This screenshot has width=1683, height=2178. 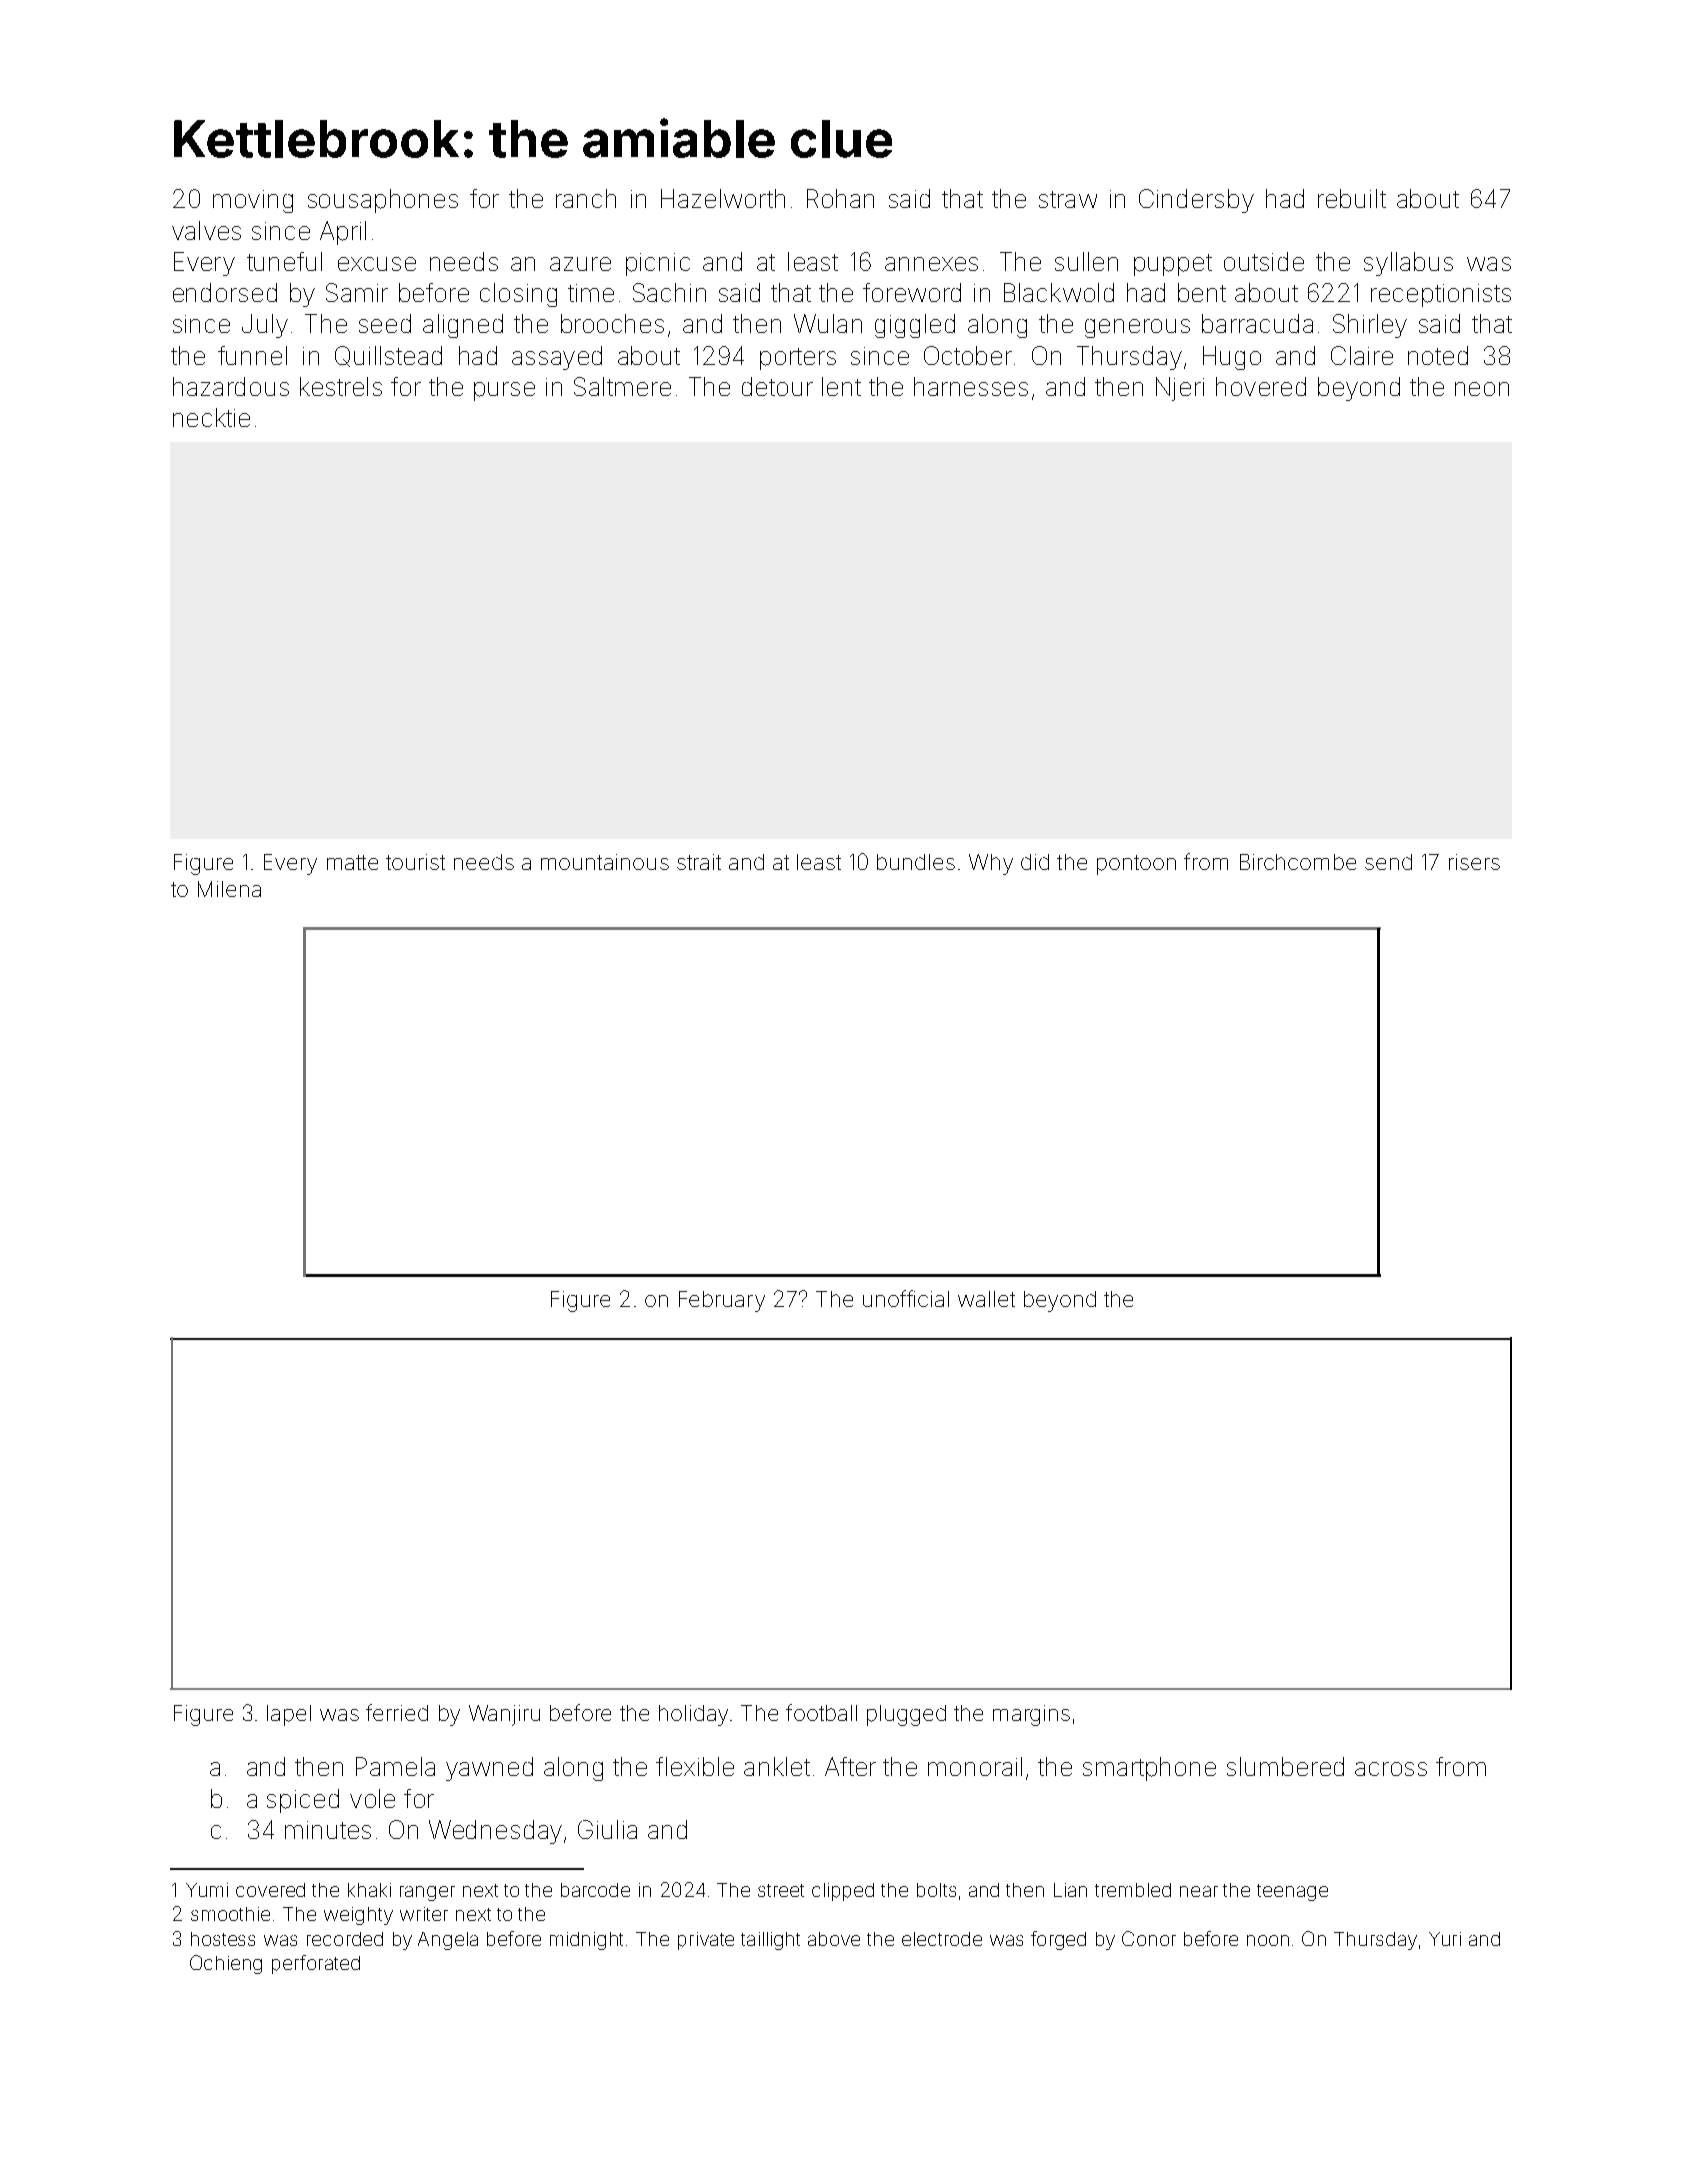 What do you see at coordinates (840, 198) in the screenshot?
I see `Rohan` at bounding box center [840, 198].
